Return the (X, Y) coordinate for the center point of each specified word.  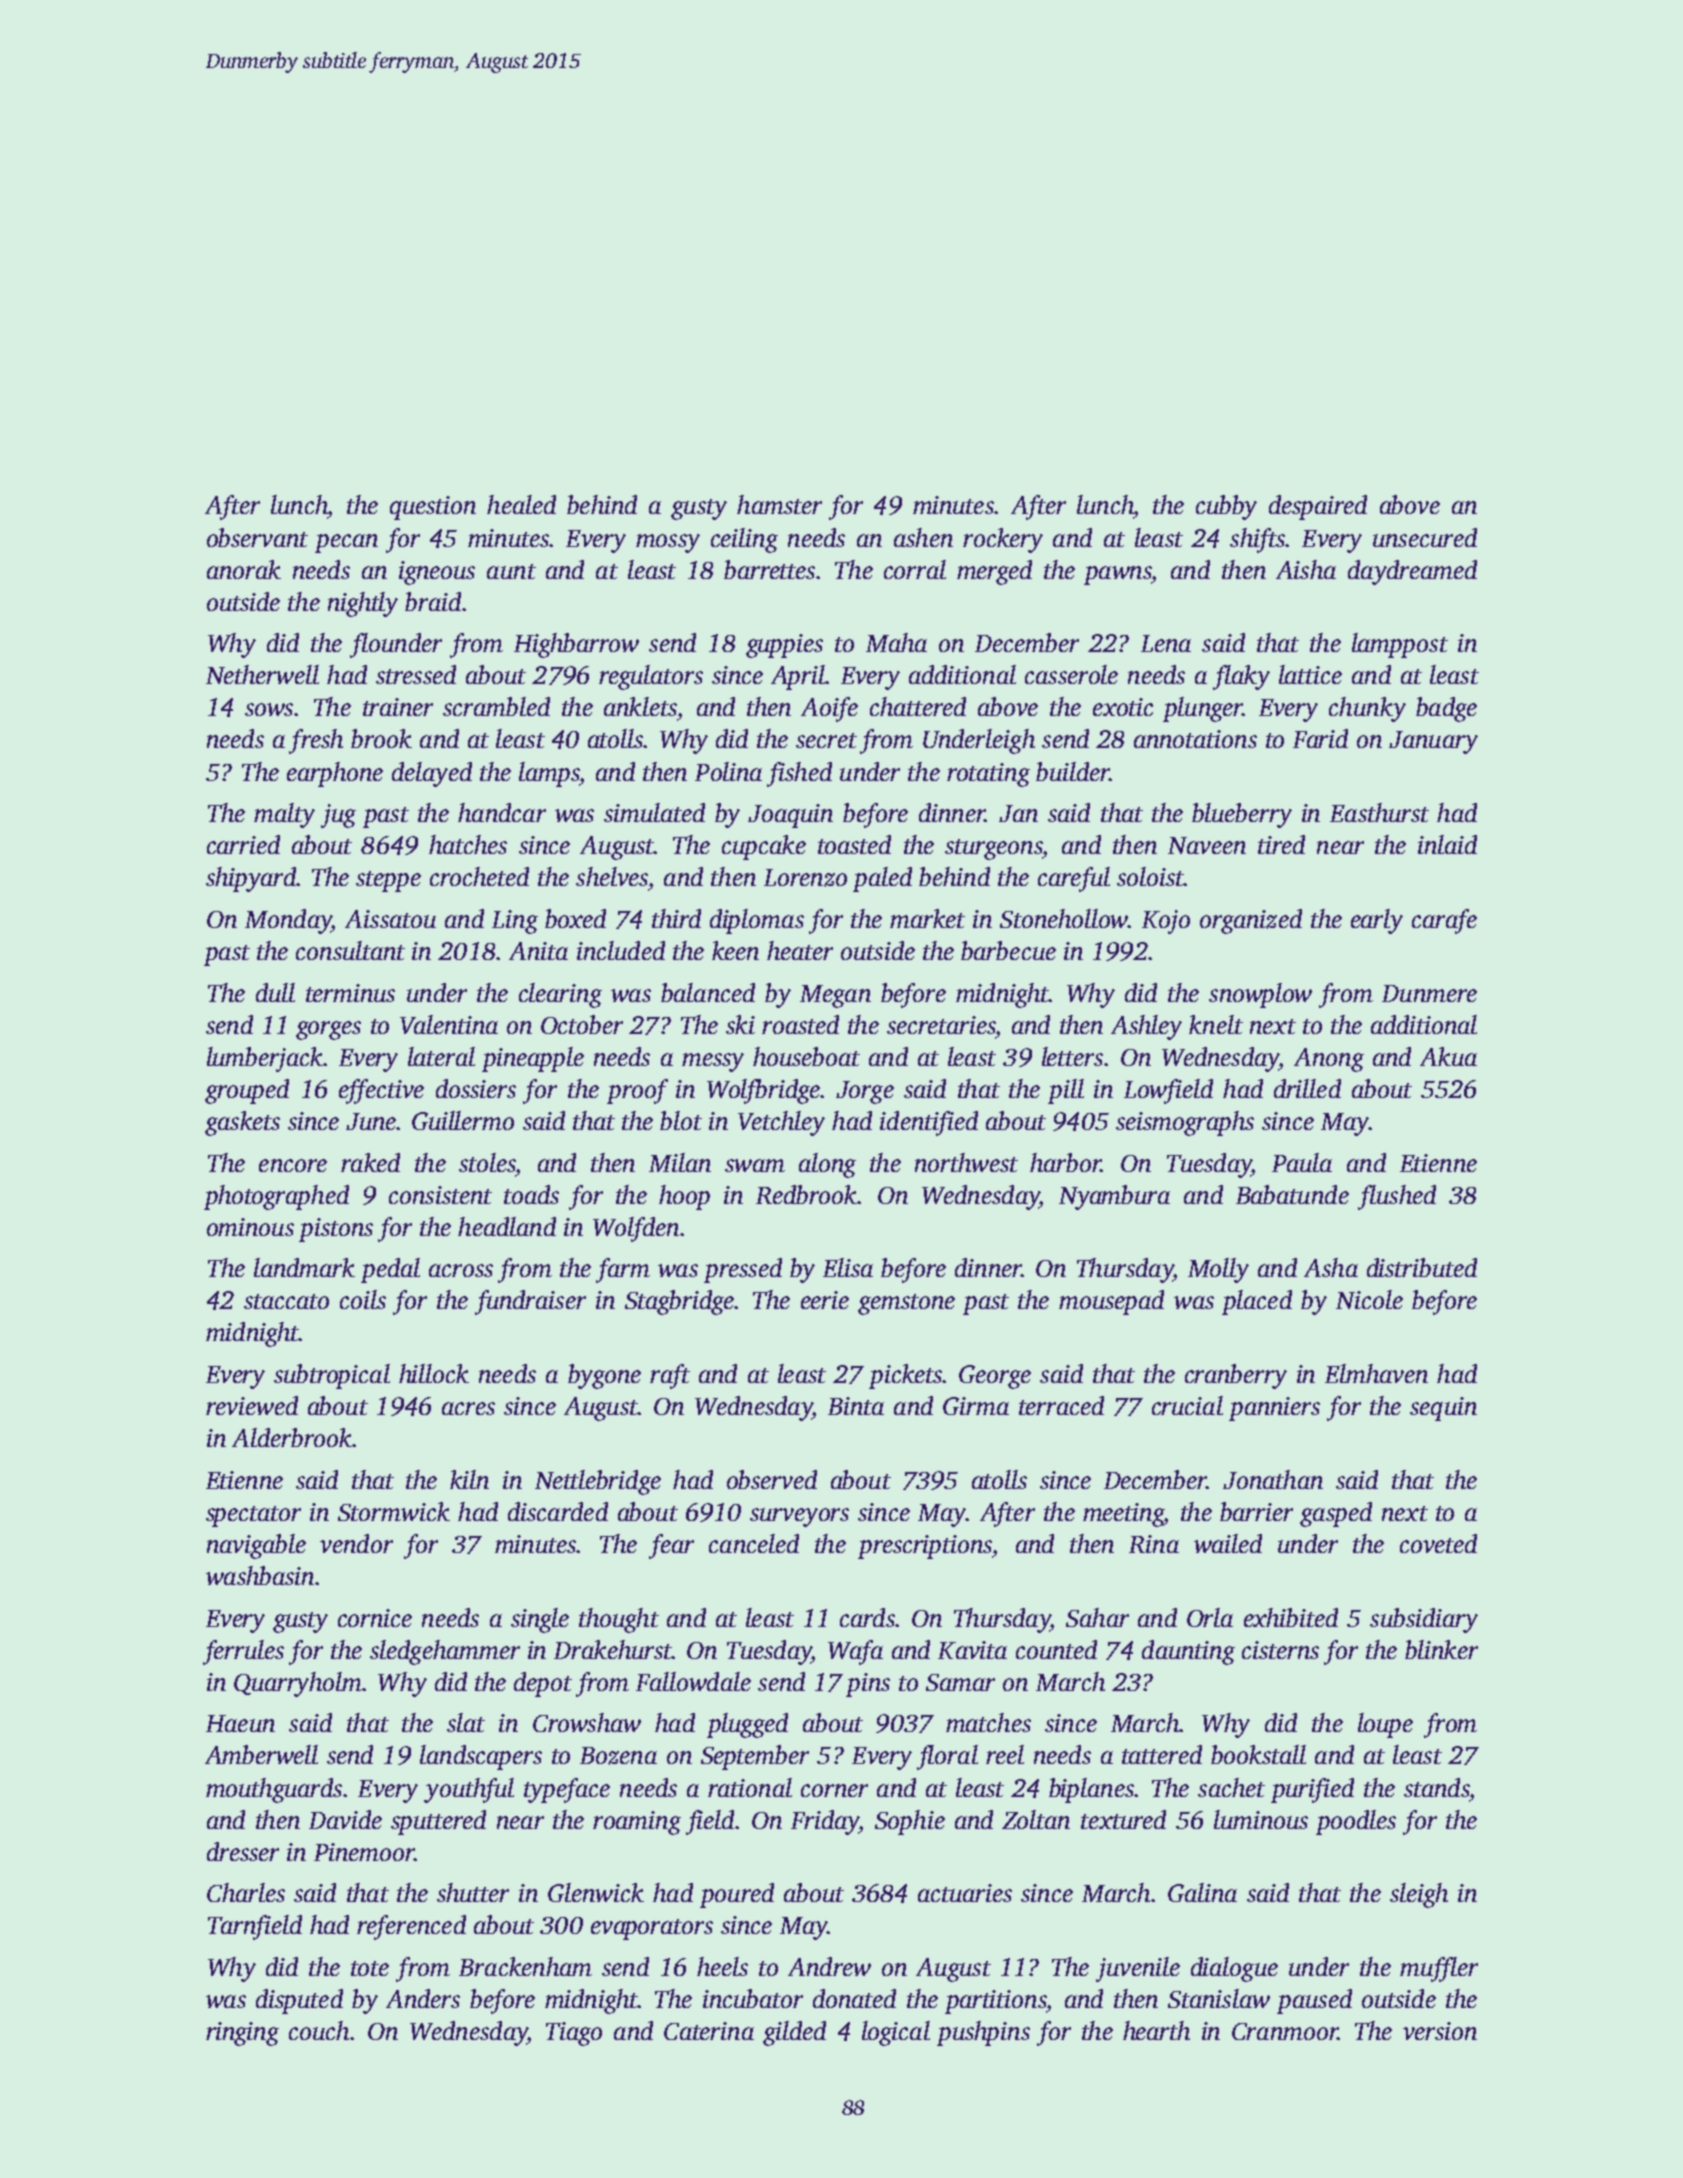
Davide (345, 1819)
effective (381, 1091)
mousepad (1111, 1302)
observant (257, 537)
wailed (1228, 1543)
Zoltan (1036, 1819)
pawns (1117, 575)
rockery (1003, 540)
